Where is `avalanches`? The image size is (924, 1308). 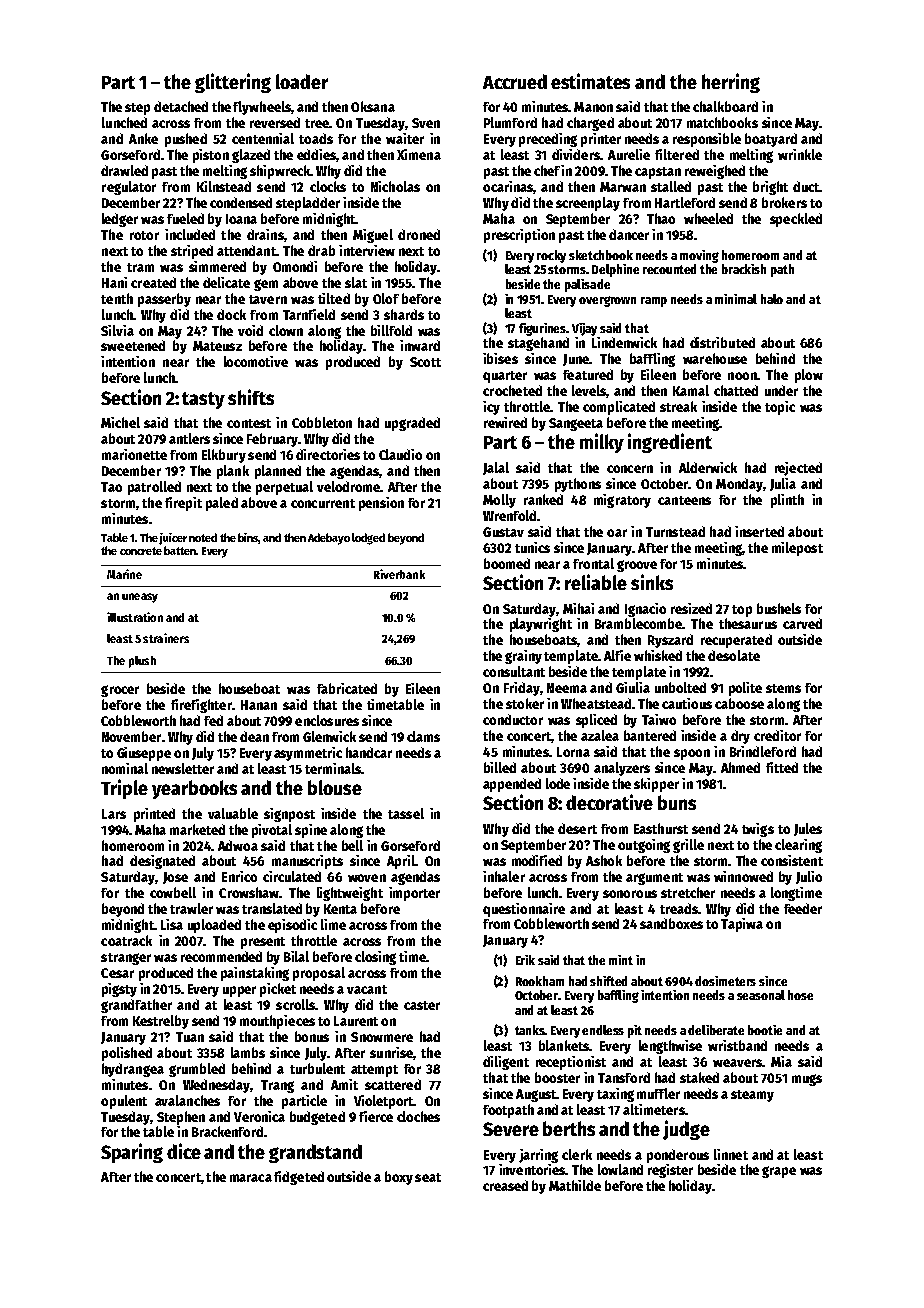
avalanches is located at coordinates (187, 1100).
